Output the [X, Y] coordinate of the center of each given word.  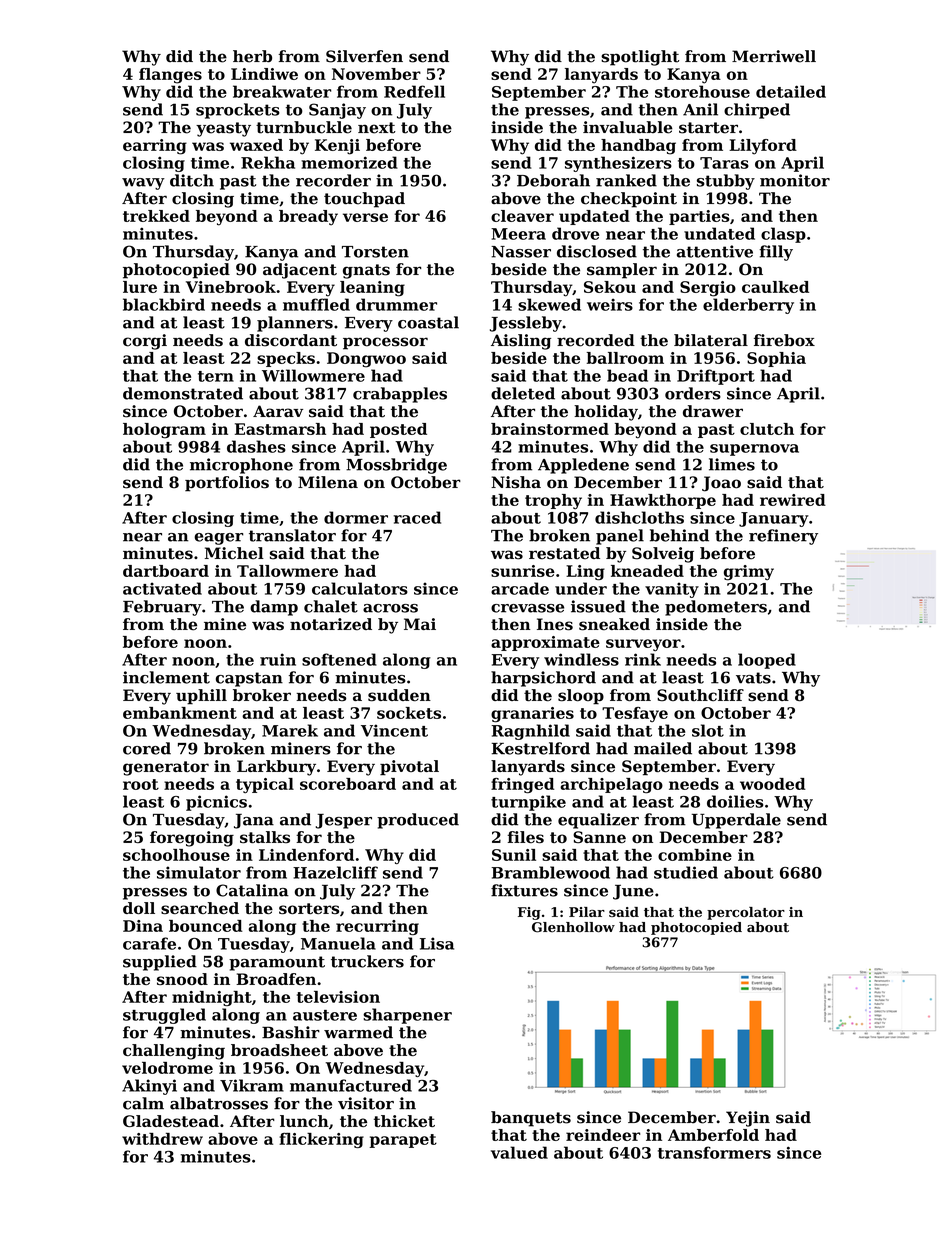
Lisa [437, 943]
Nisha [516, 482]
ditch [192, 180]
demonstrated [183, 393]
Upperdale [736, 821]
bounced [206, 926]
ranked [626, 180]
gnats [366, 271]
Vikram [252, 1085]
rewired [793, 500]
